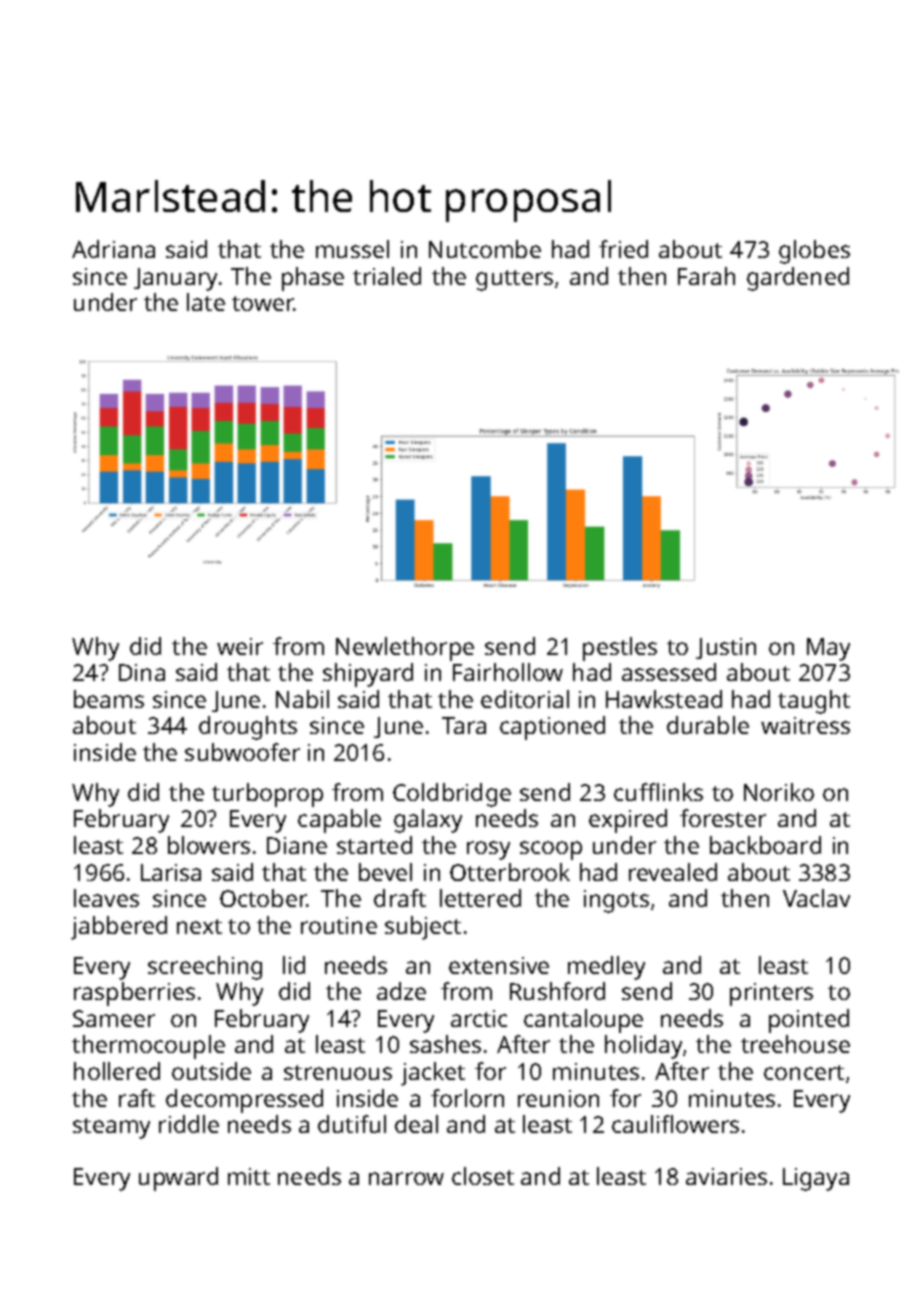 This screenshot has height=1311, width=924. What do you see at coordinates (242, 752) in the screenshot?
I see `subwoofer` at bounding box center [242, 752].
